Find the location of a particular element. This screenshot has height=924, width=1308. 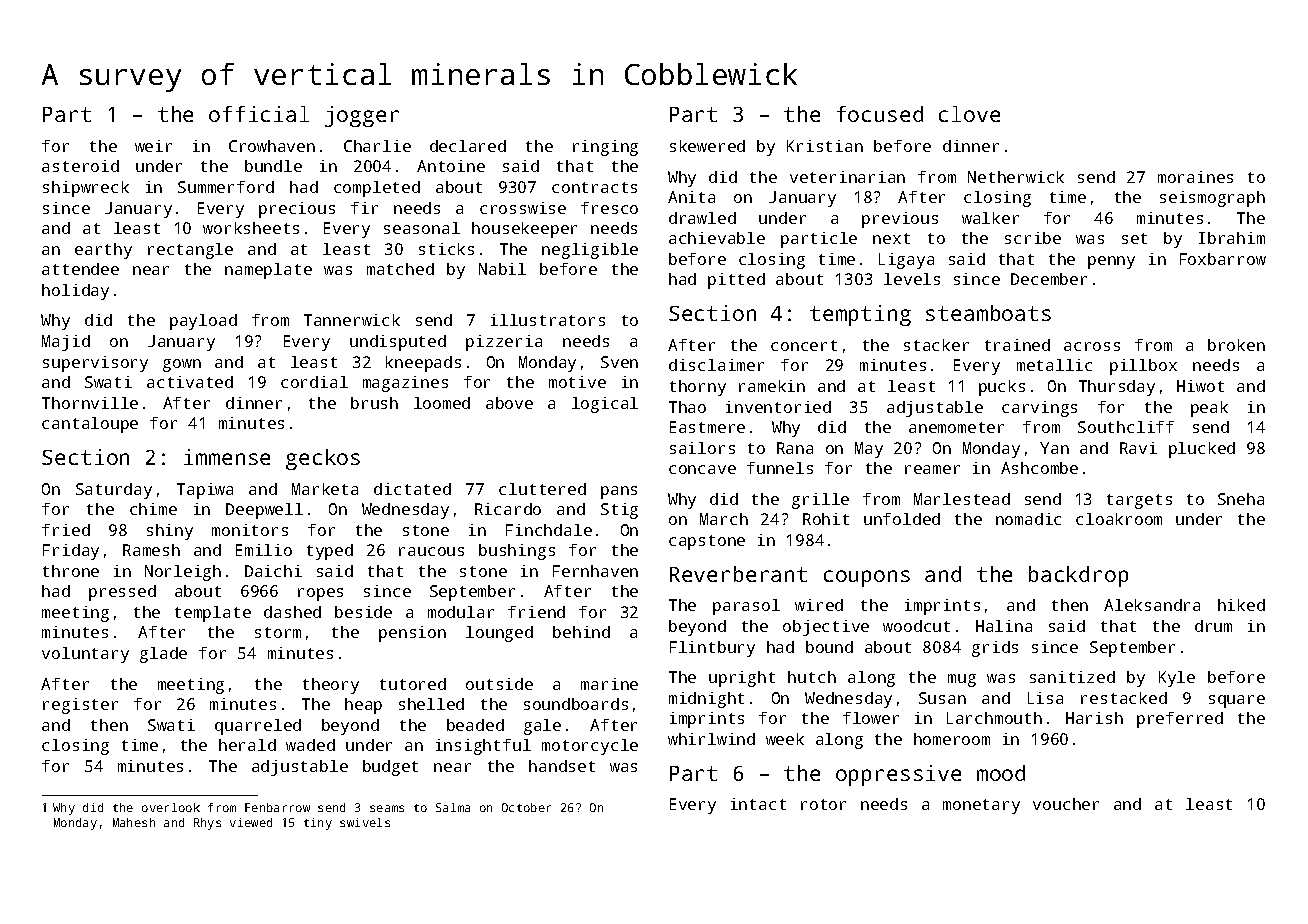

Kyle is located at coordinates (1177, 679).
